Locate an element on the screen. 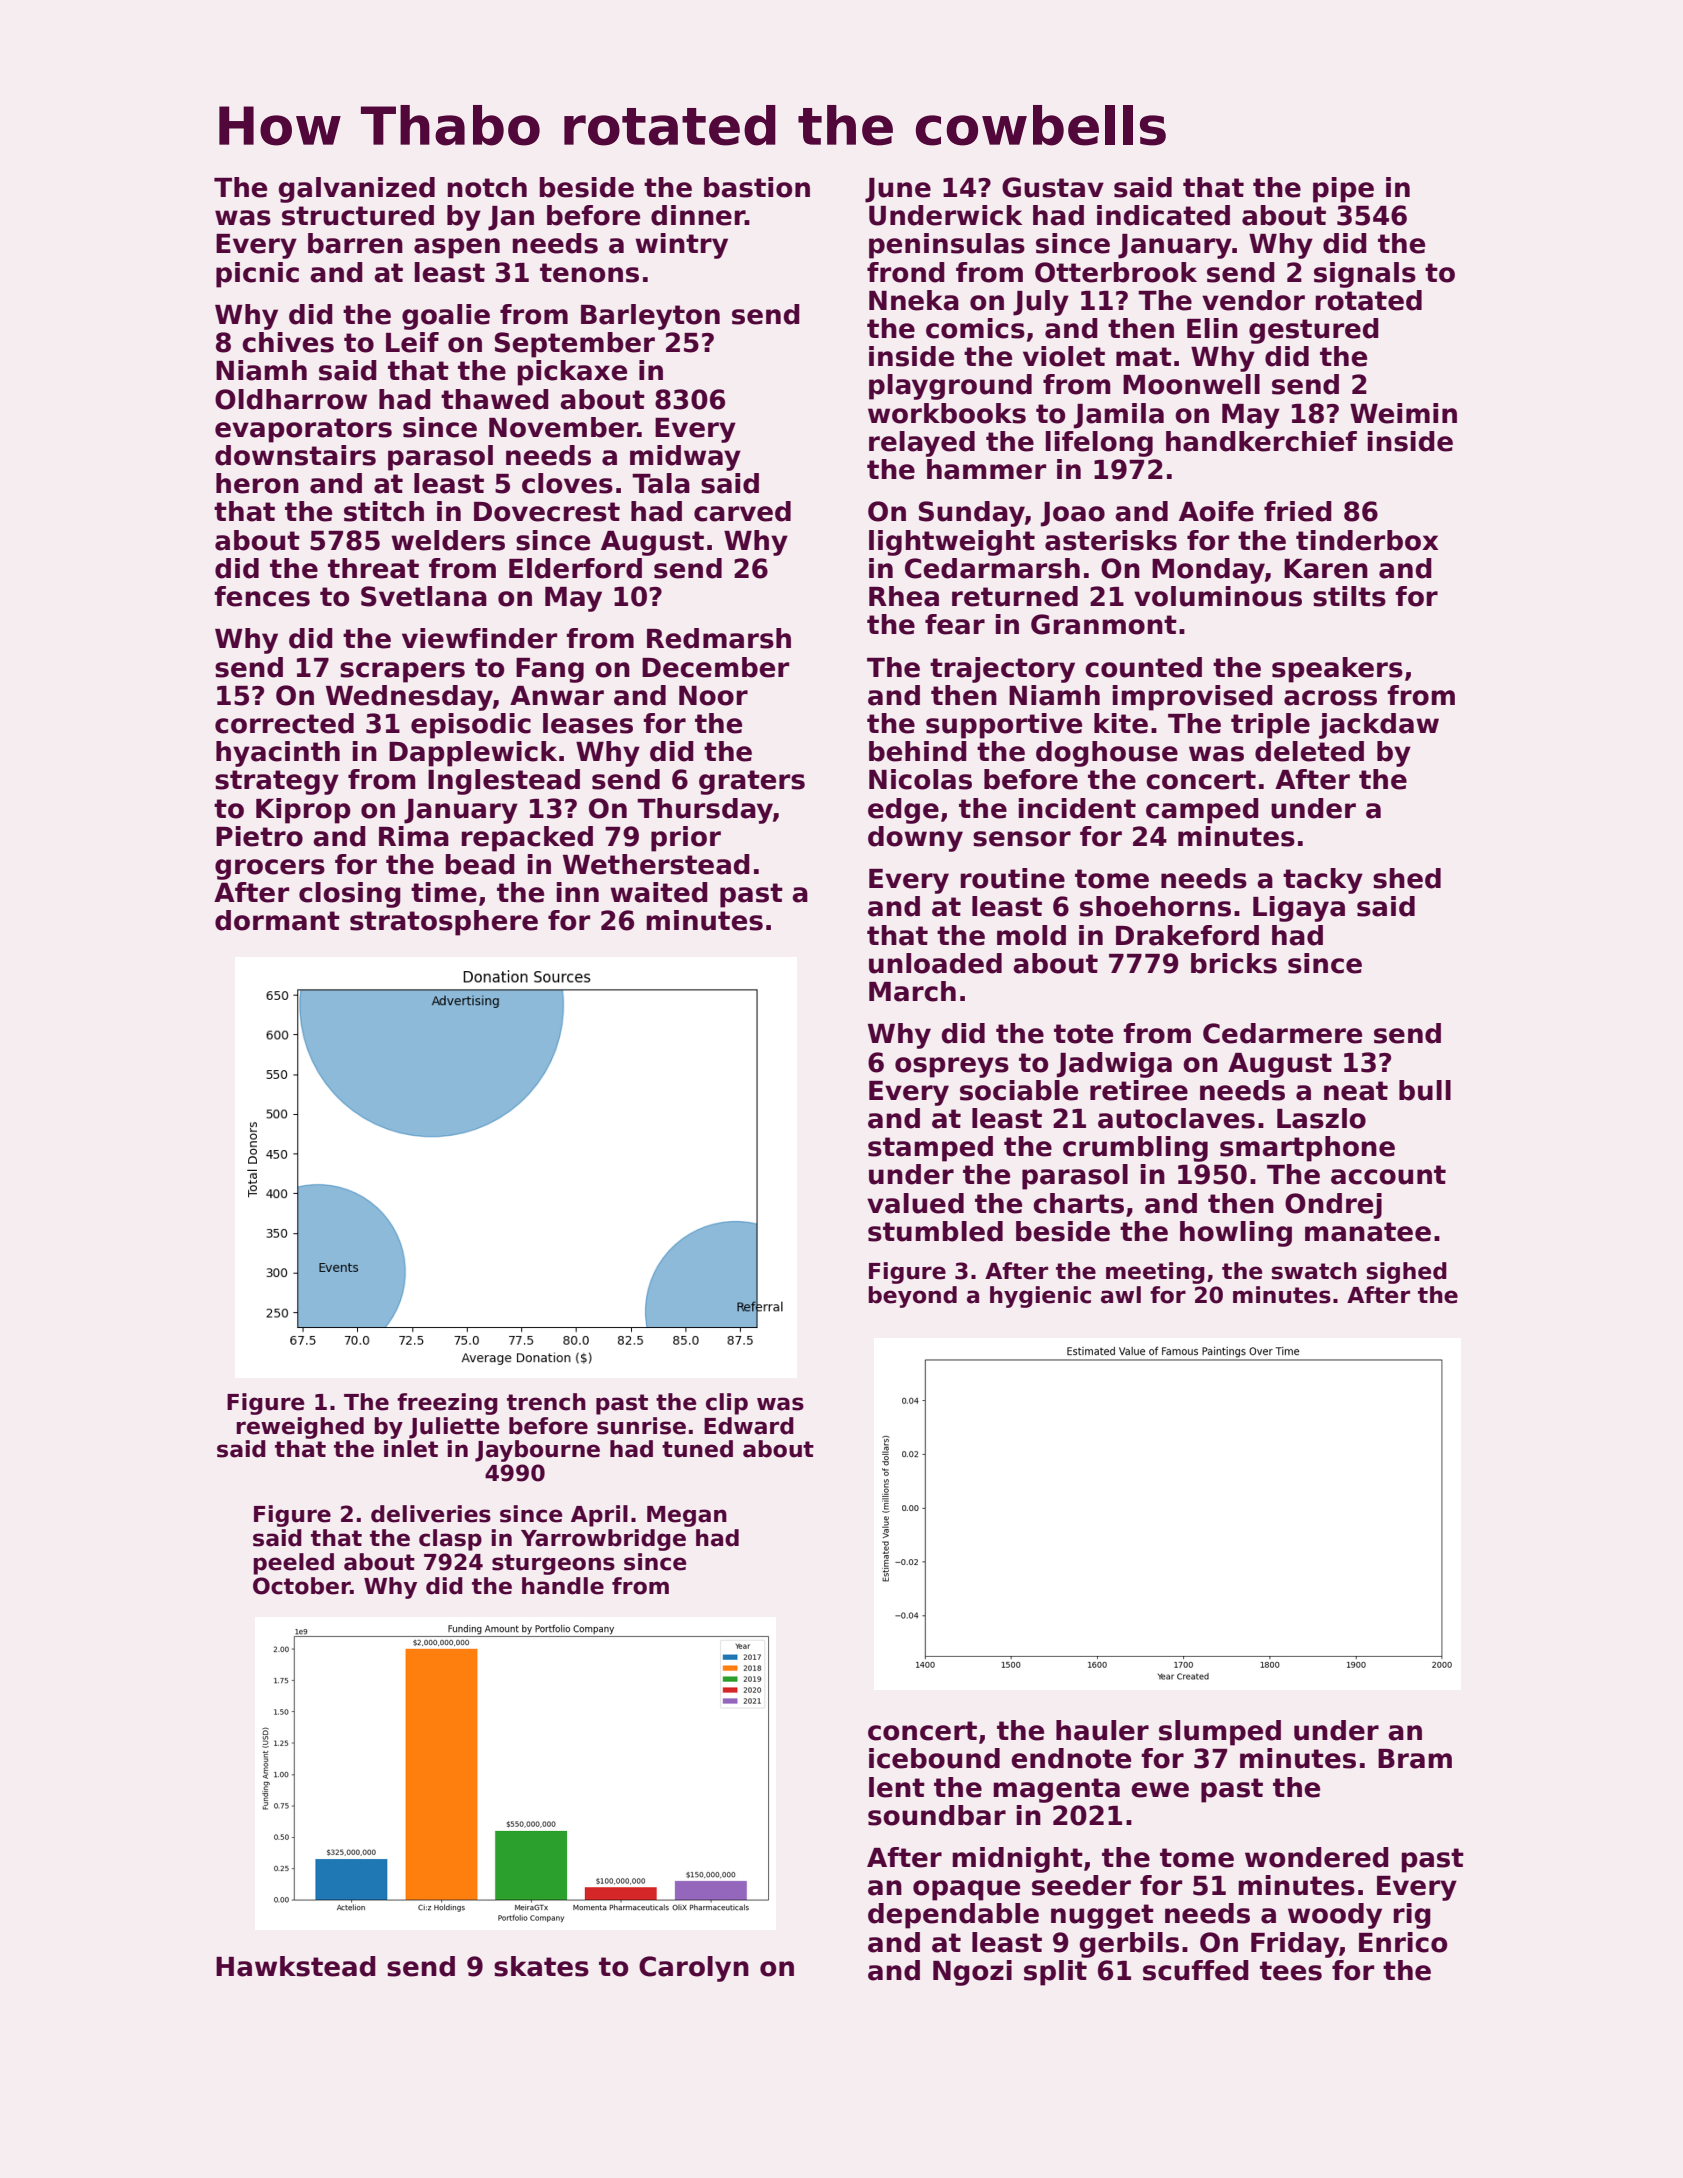 The image size is (1683, 2178). Ngozi is located at coordinates (972, 1973).
